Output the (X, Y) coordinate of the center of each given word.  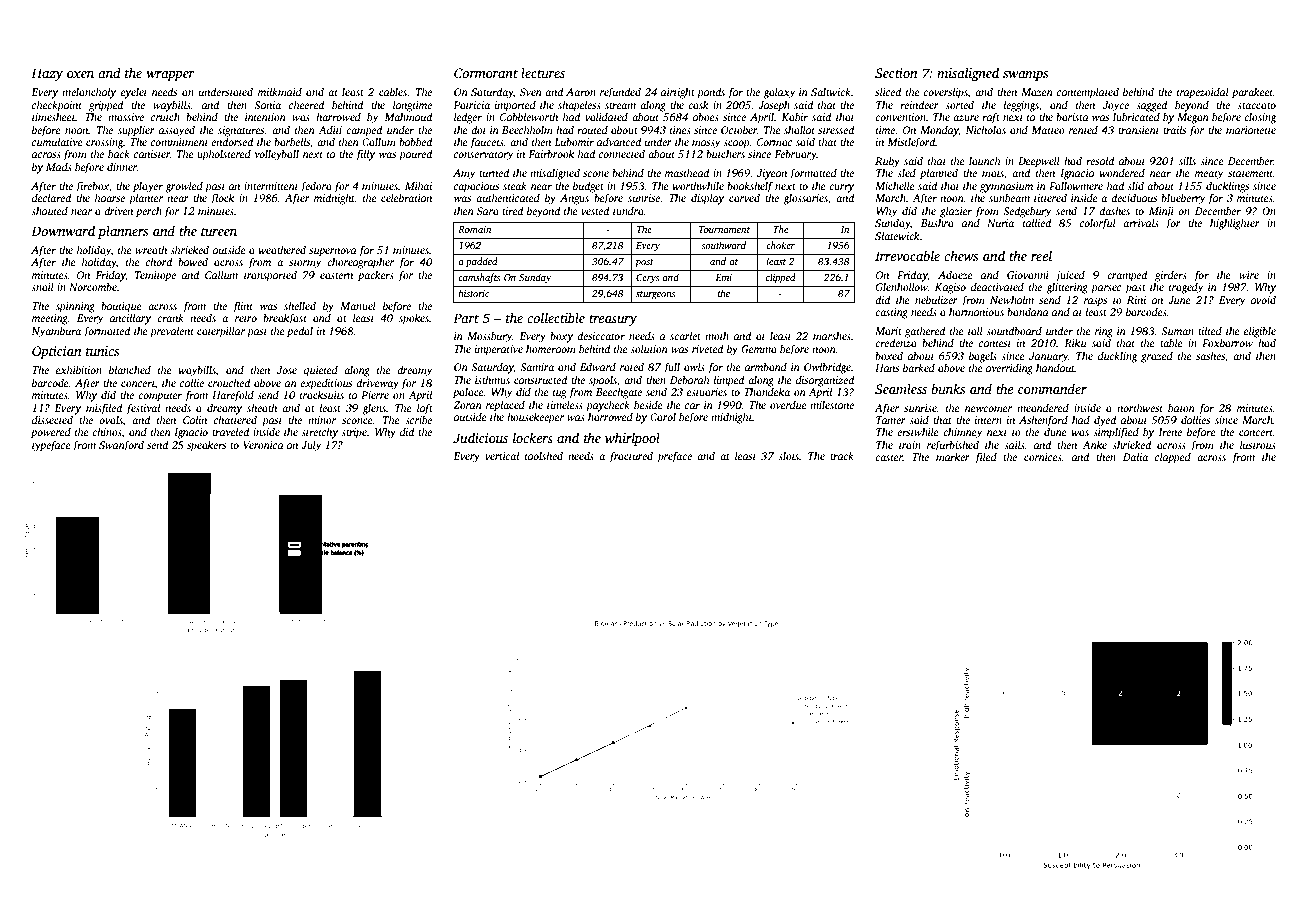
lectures (543, 72)
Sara (488, 211)
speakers (206, 446)
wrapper (170, 76)
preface (674, 457)
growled (184, 187)
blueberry (1183, 199)
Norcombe (93, 286)
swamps (1025, 76)
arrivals (1141, 223)
